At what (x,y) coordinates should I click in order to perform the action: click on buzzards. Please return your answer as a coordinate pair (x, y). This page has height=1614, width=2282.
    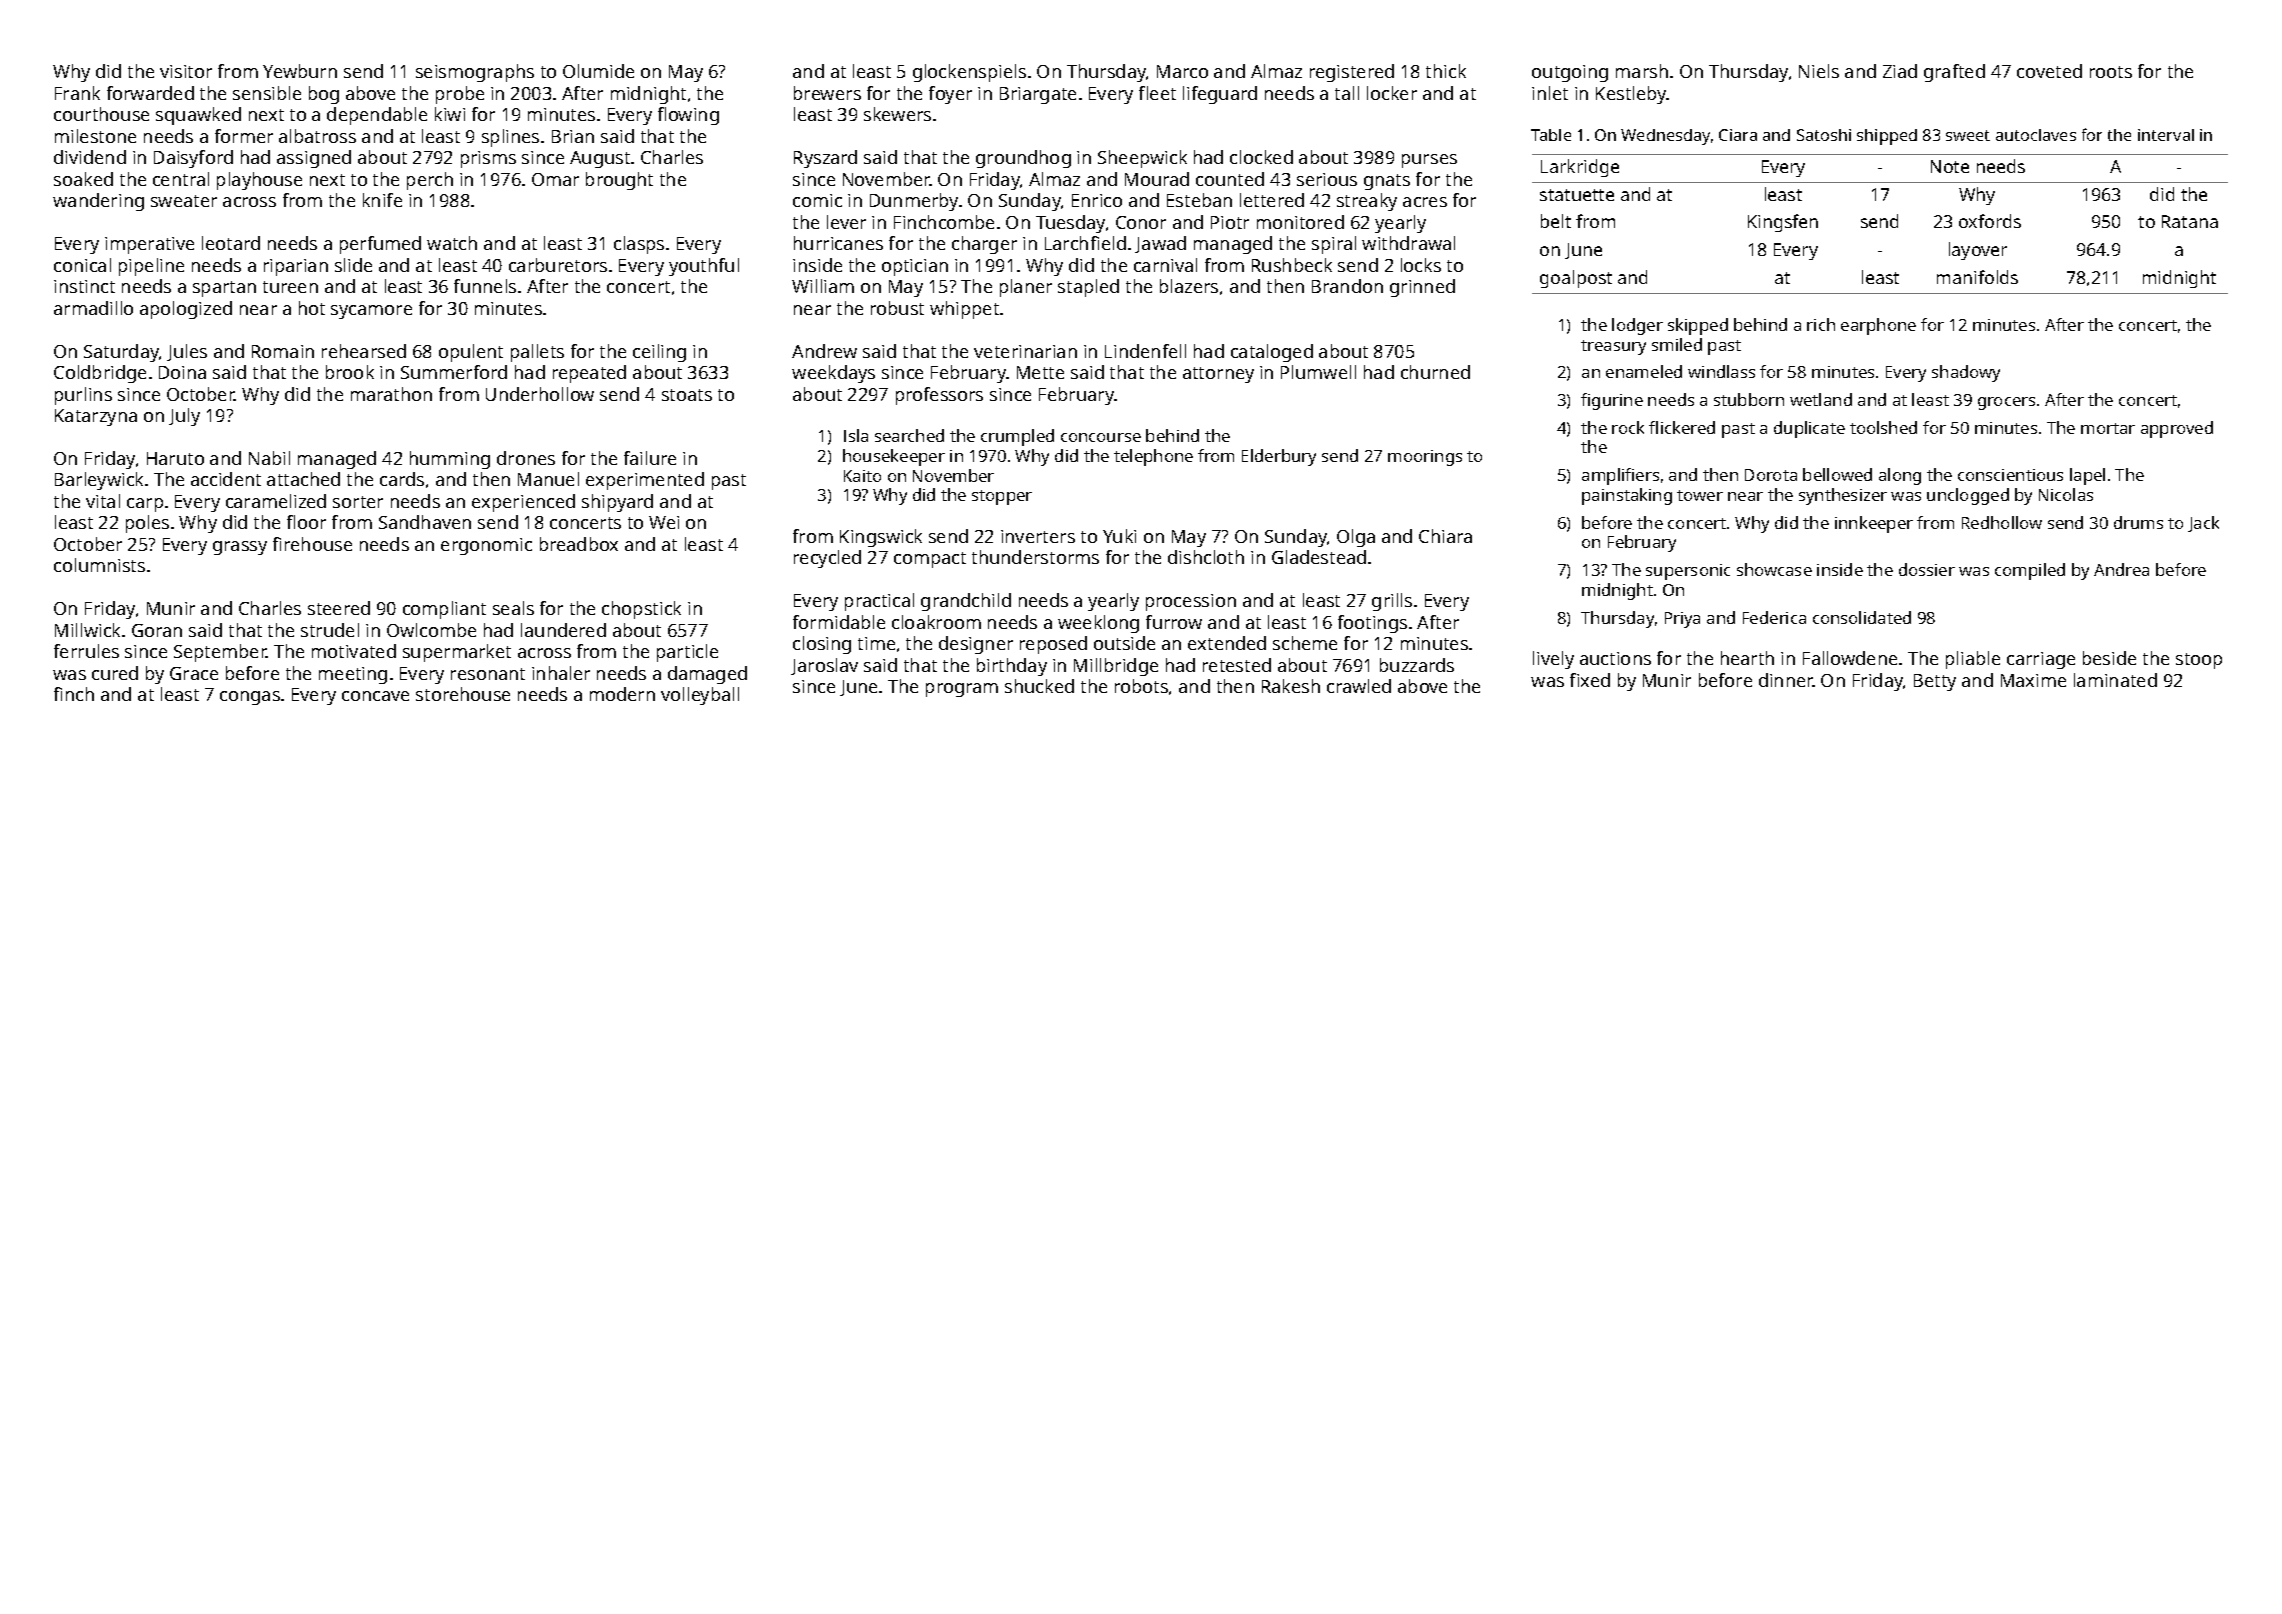
    Looking at the image, I should click on (1417, 665).
